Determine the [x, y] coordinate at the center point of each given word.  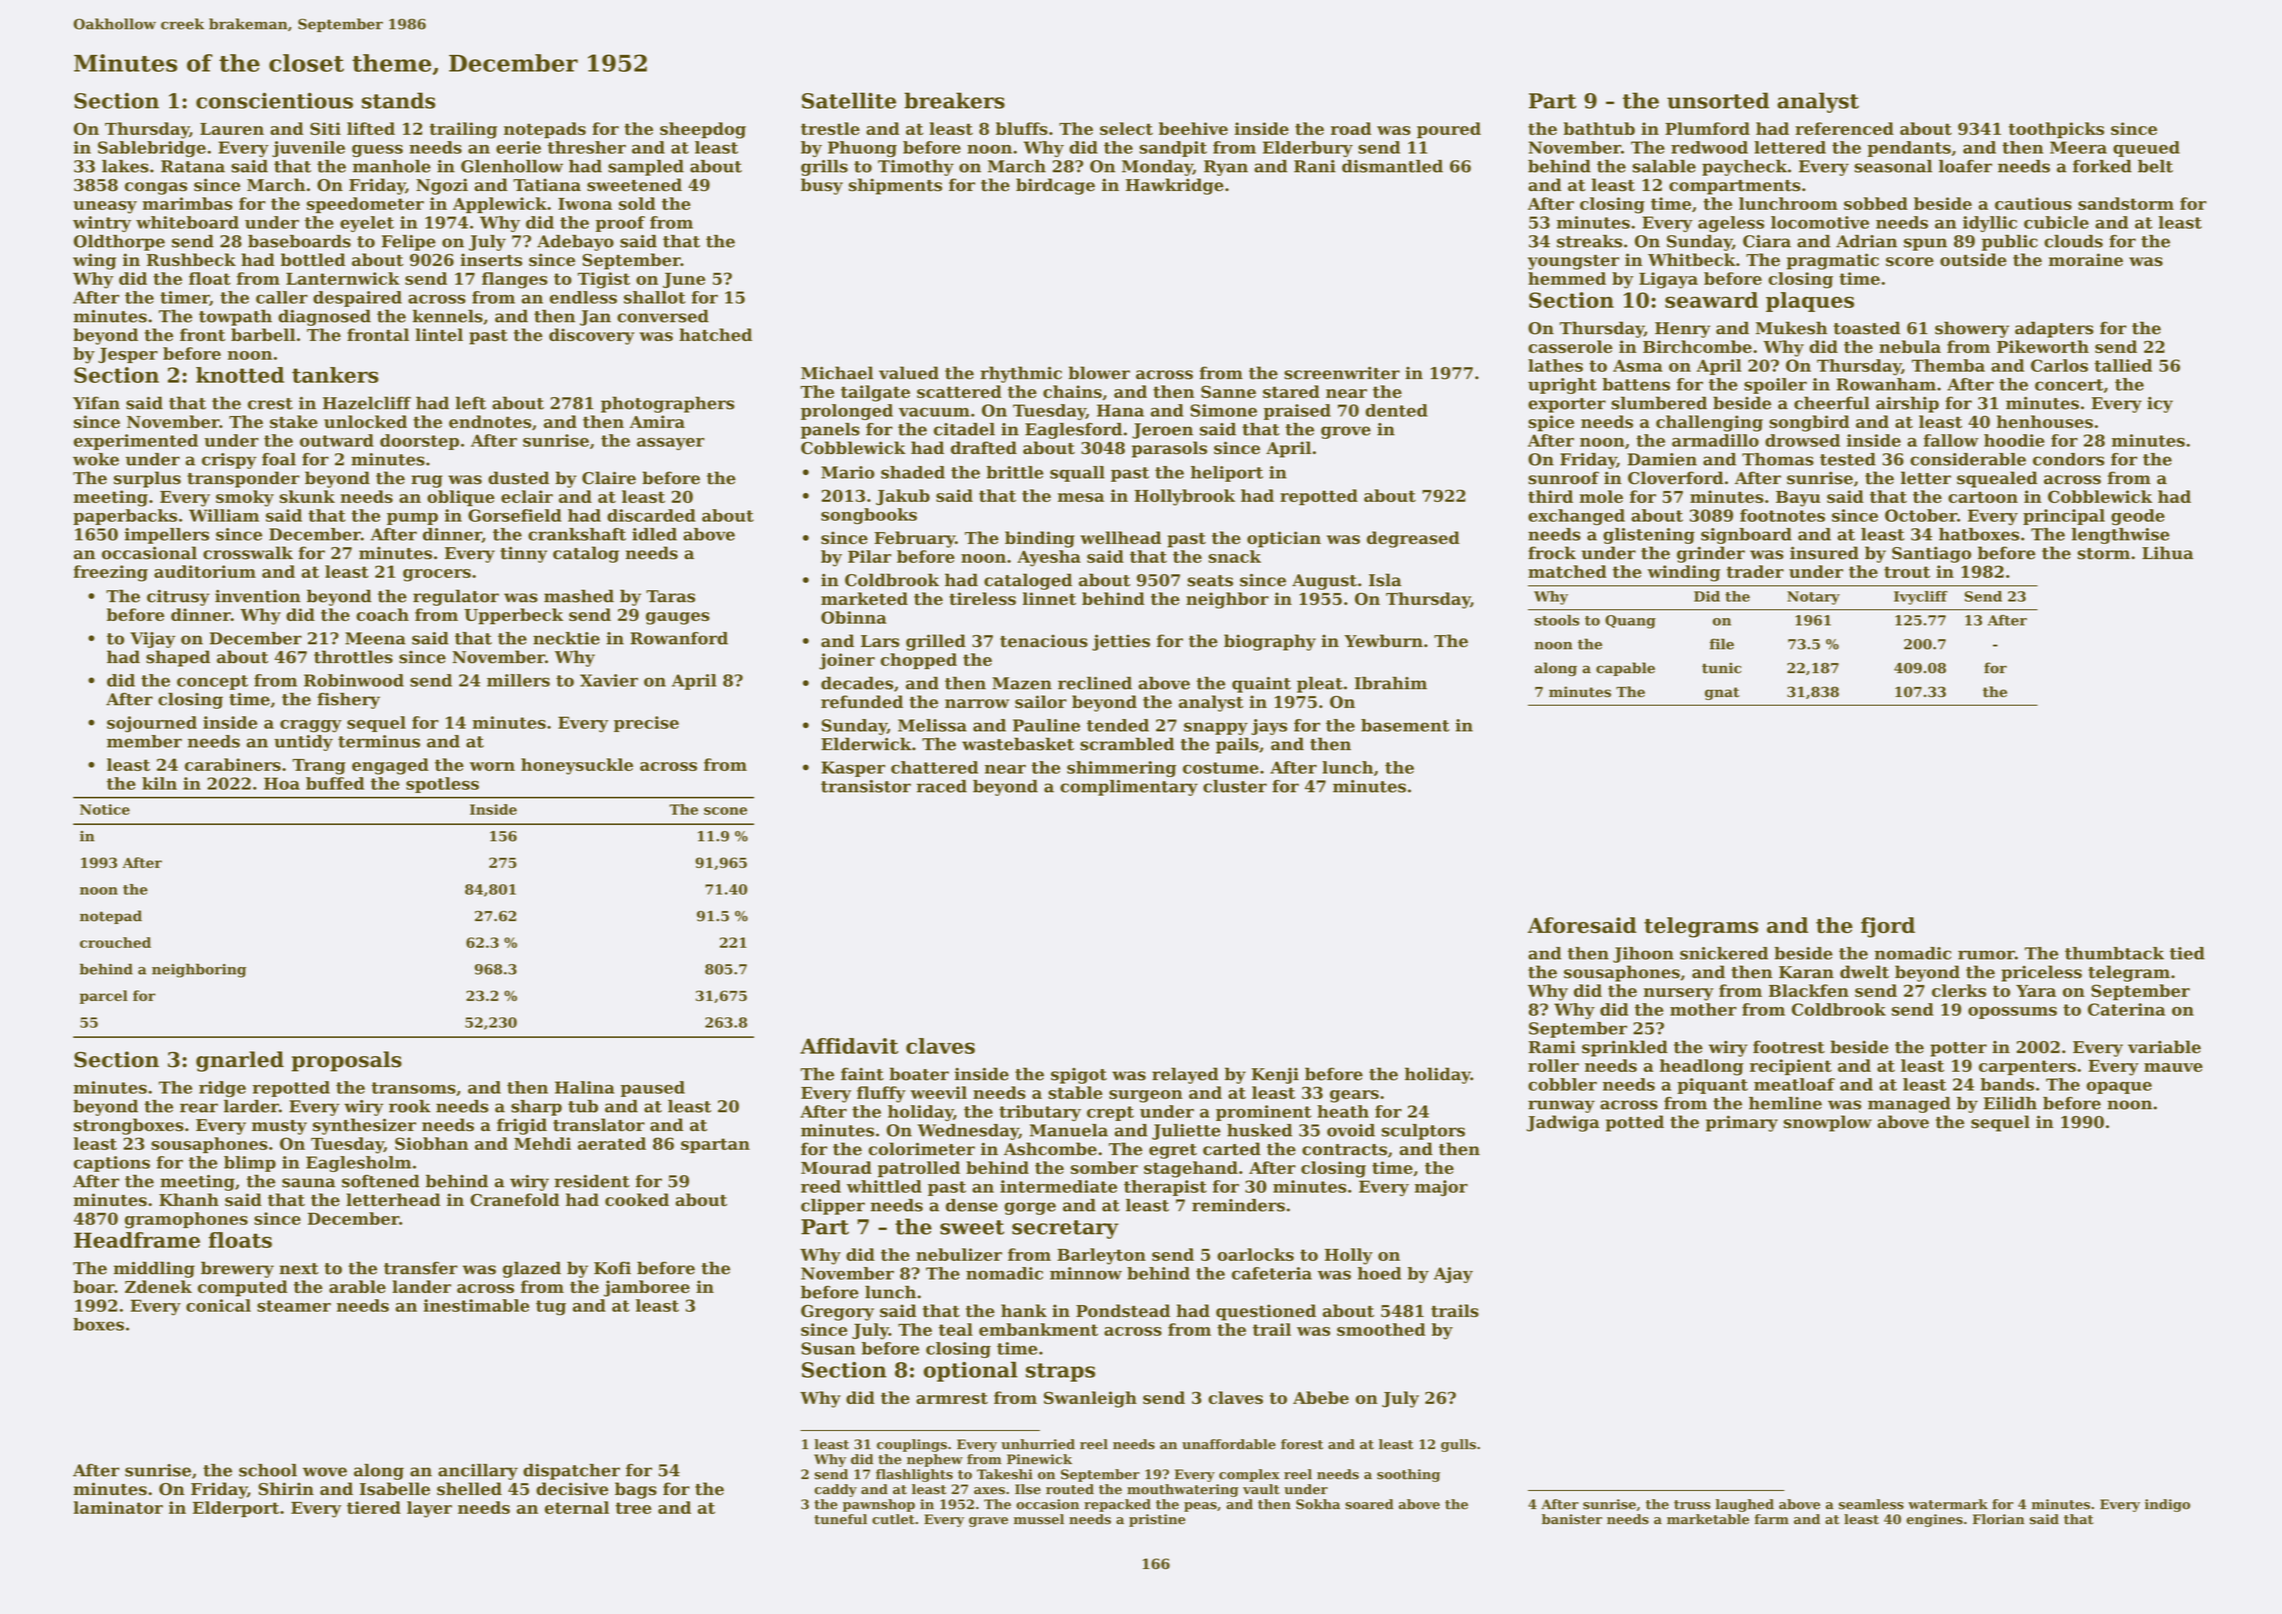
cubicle [2056, 222]
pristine [1157, 1520]
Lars [880, 641]
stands [398, 100]
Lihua [2167, 553]
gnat [1722, 693]
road [1351, 128]
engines [1934, 1520]
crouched [115, 942]
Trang [319, 767]
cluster [1235, 786]
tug [551, 1308]
